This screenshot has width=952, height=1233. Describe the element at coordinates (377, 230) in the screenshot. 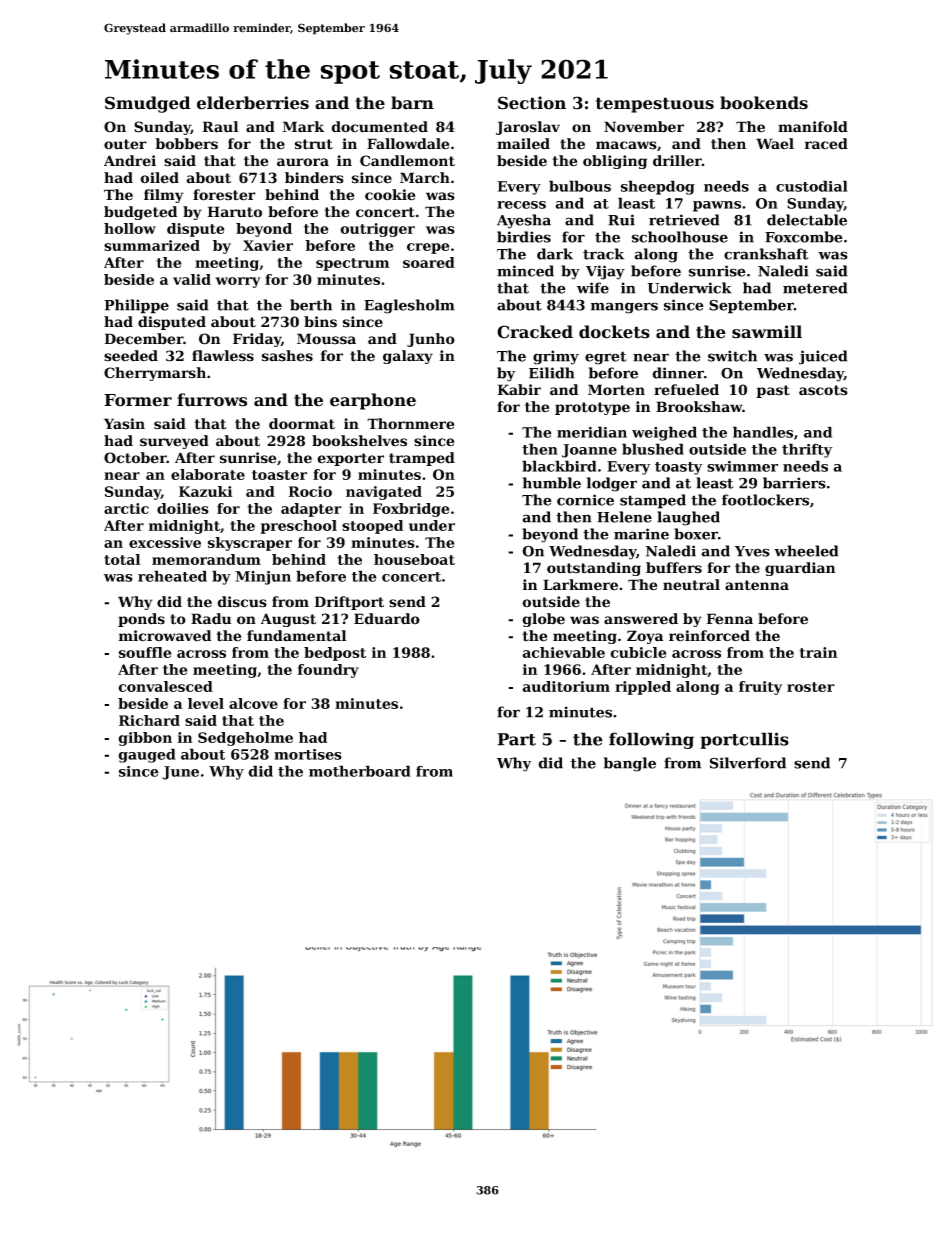

I see `outrigger` at that location.
